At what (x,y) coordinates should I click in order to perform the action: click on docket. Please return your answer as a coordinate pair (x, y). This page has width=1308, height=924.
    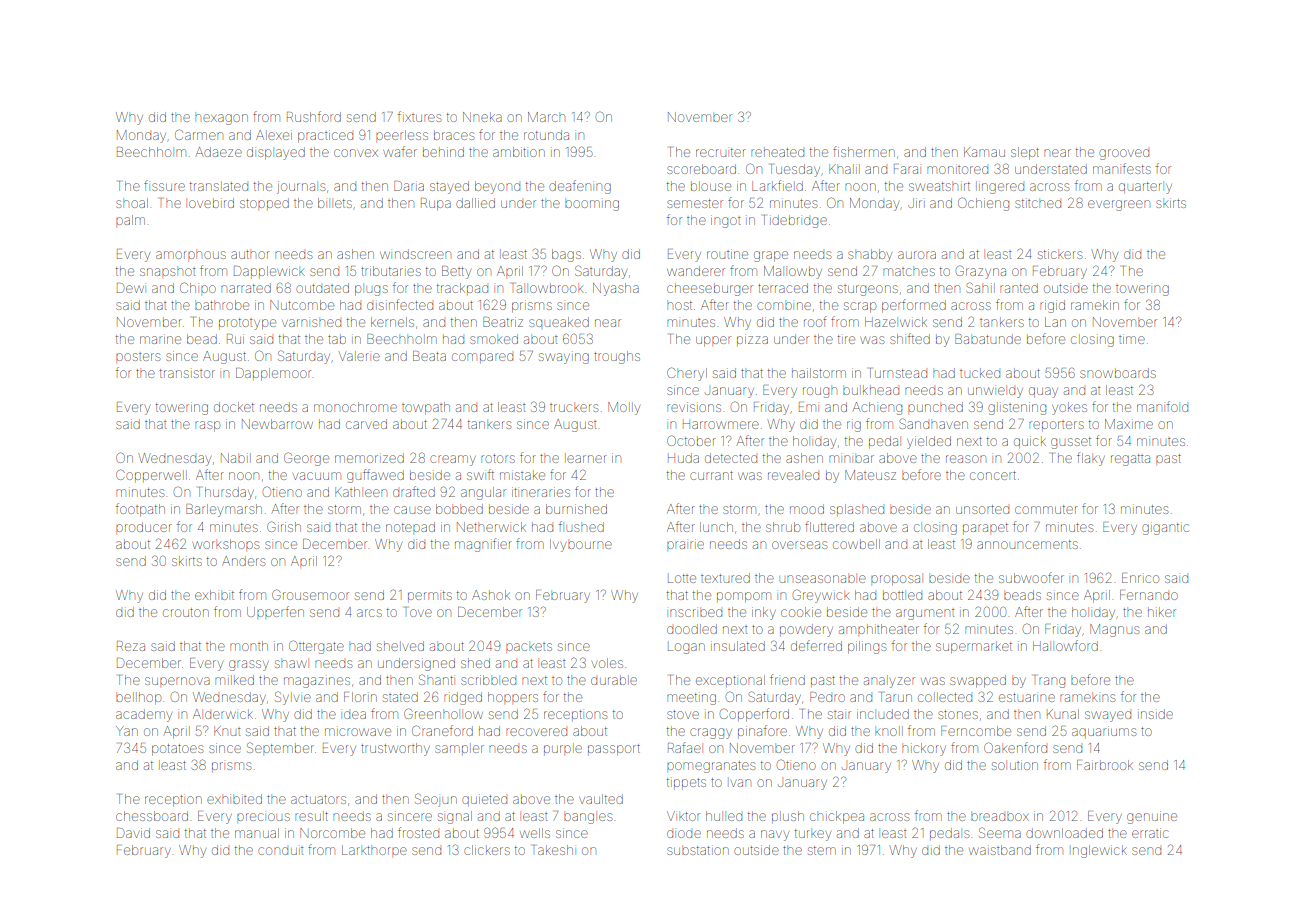
    Looking at the image, I should click on (234, 407).
